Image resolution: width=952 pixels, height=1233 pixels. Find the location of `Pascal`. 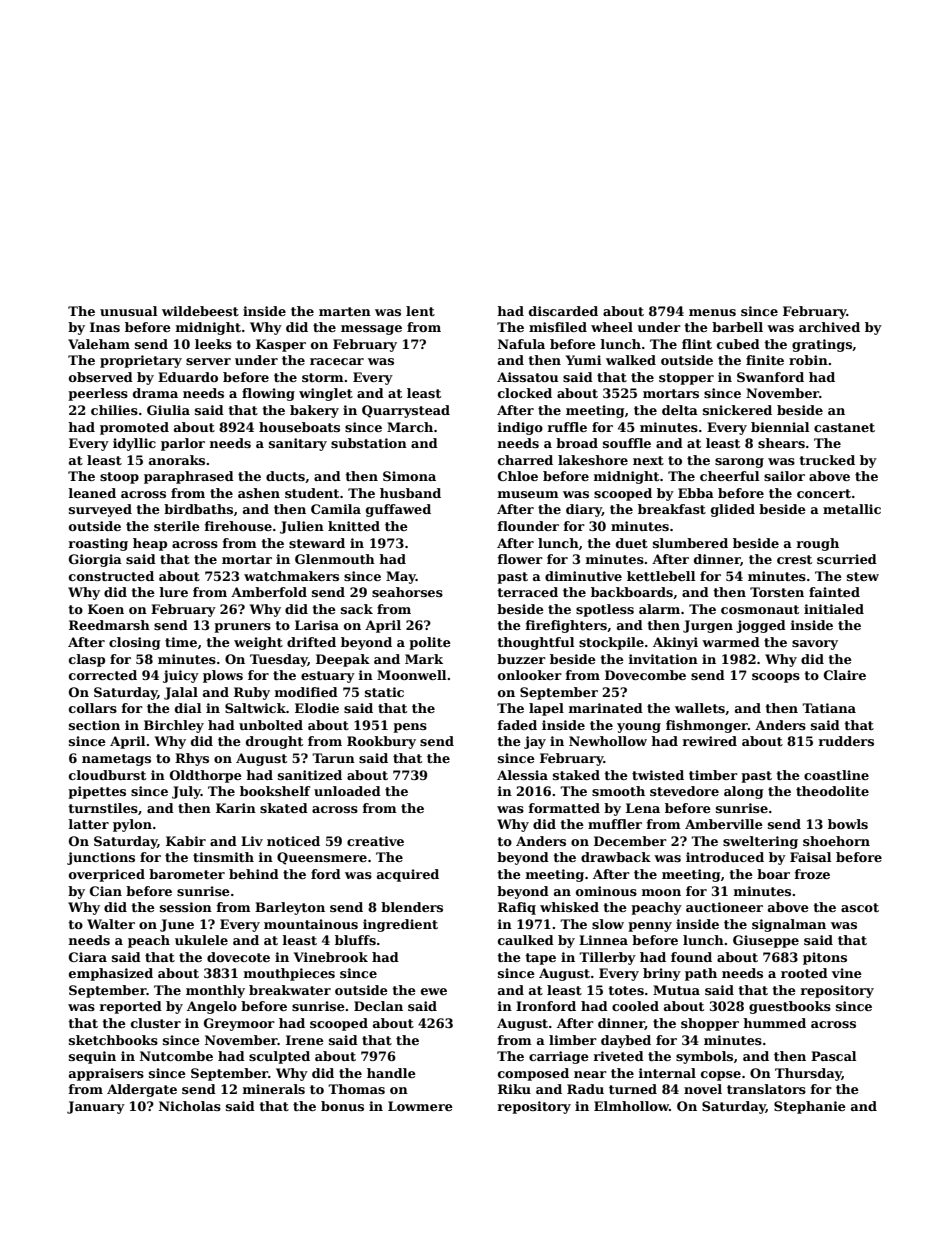

Pascal is located at coordinates (833, 1056).
